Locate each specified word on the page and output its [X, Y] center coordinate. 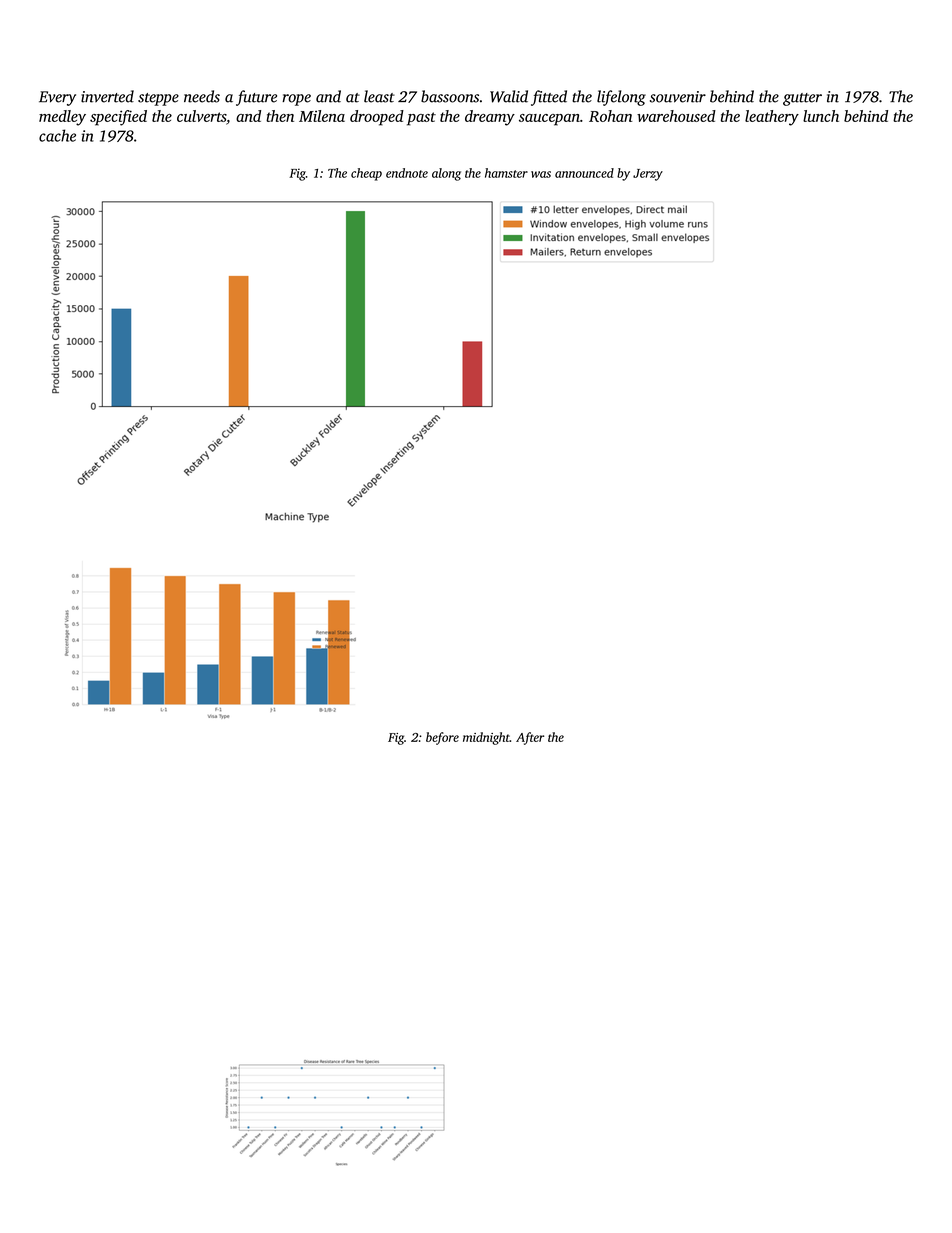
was [541, 174]
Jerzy [648, 175]
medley [62, 118]
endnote [407, 173]
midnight [486, 738]
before [442, 738]
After [530, 738]
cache [57, 135]
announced [584, 173]
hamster [506, 173]
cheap [366, 174]
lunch [821, 116]
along [446, 174]
